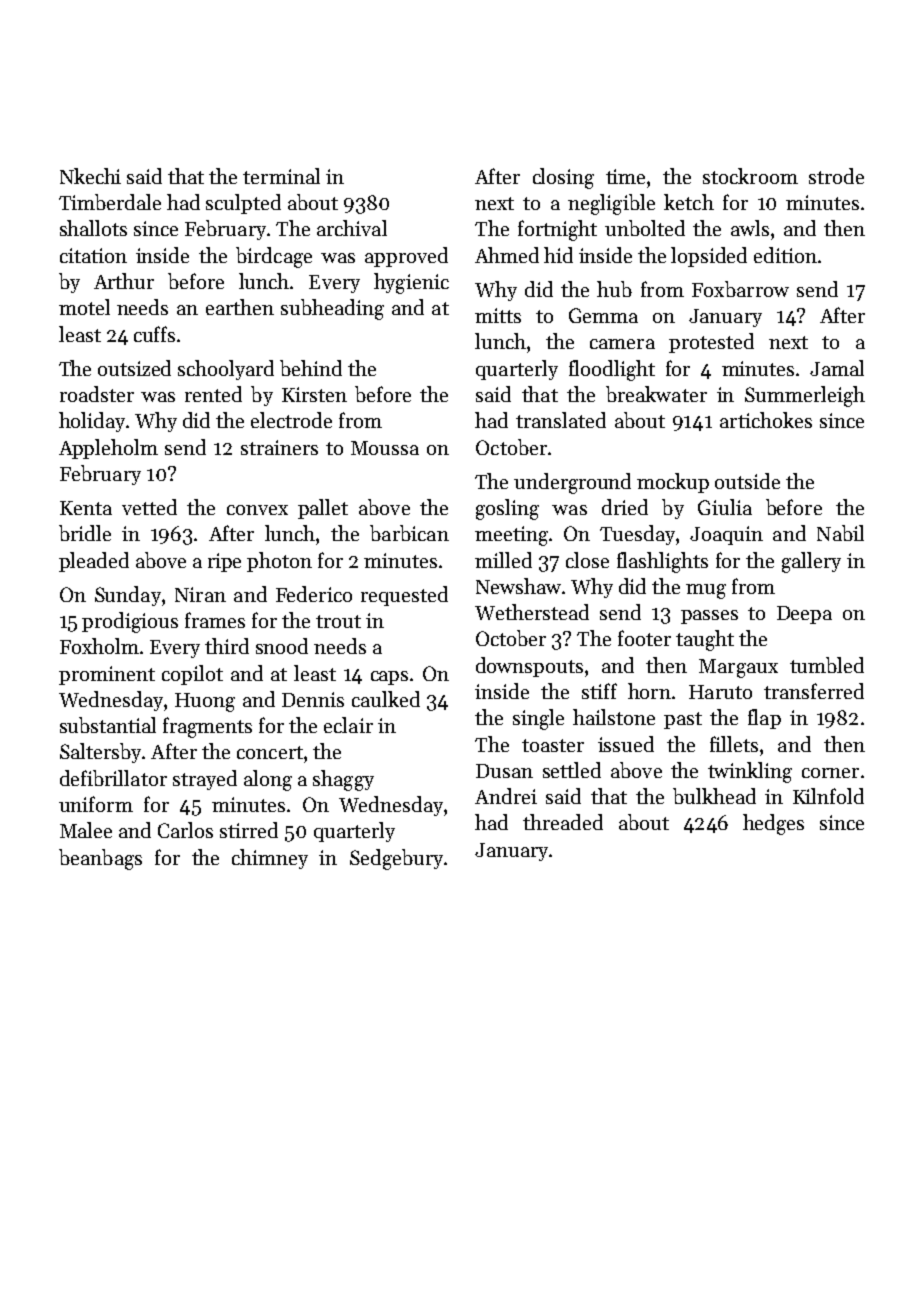 The image size is (924, 1311). What do you see at coordinates (90, 176) in the screenshot?
I see `Nkechi` at bounding box center [90, 176].
